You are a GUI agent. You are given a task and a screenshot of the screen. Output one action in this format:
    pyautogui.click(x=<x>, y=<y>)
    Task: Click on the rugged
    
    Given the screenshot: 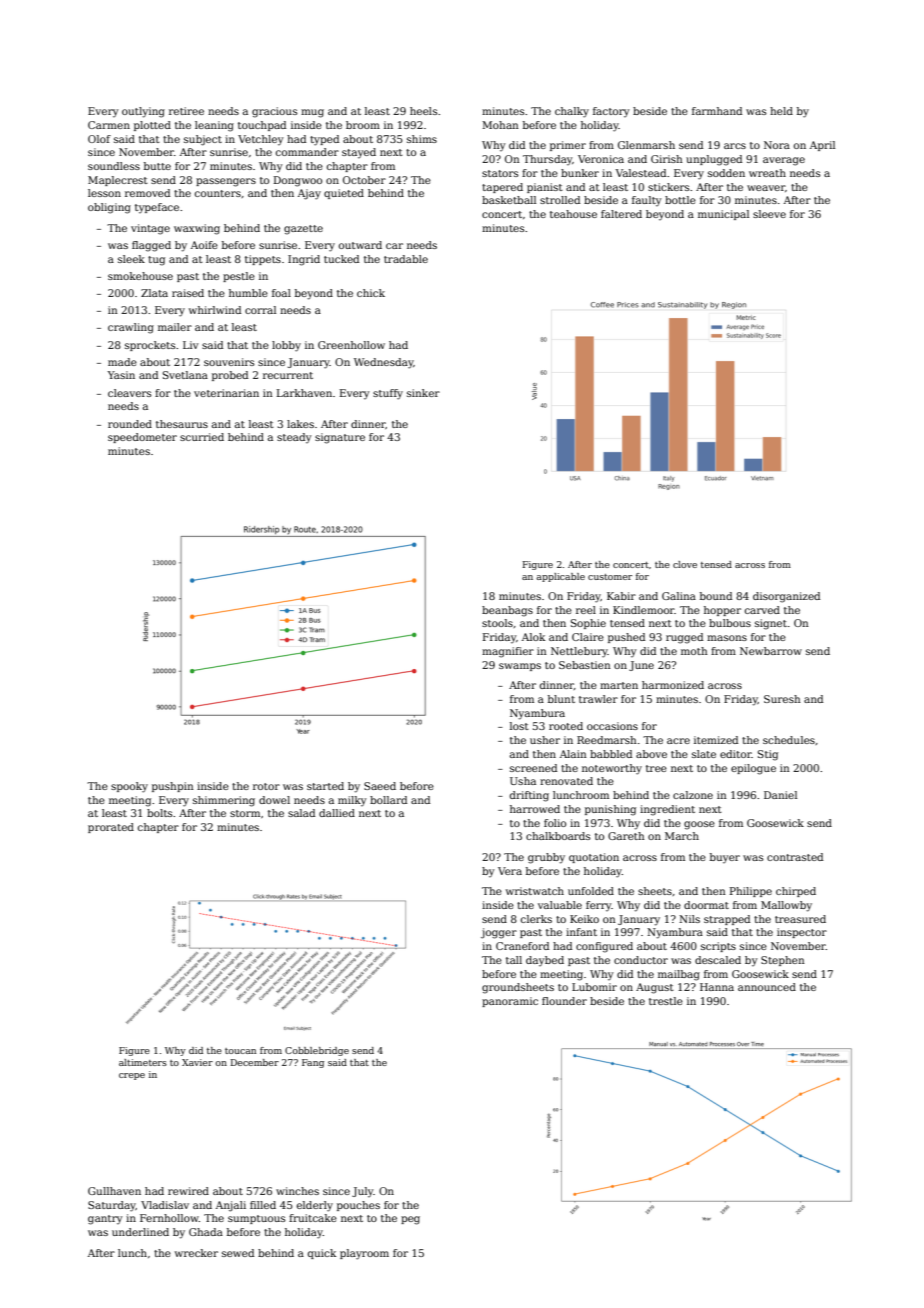 What is the action you would take?
    pyautogui.click(x=684, y=638)
